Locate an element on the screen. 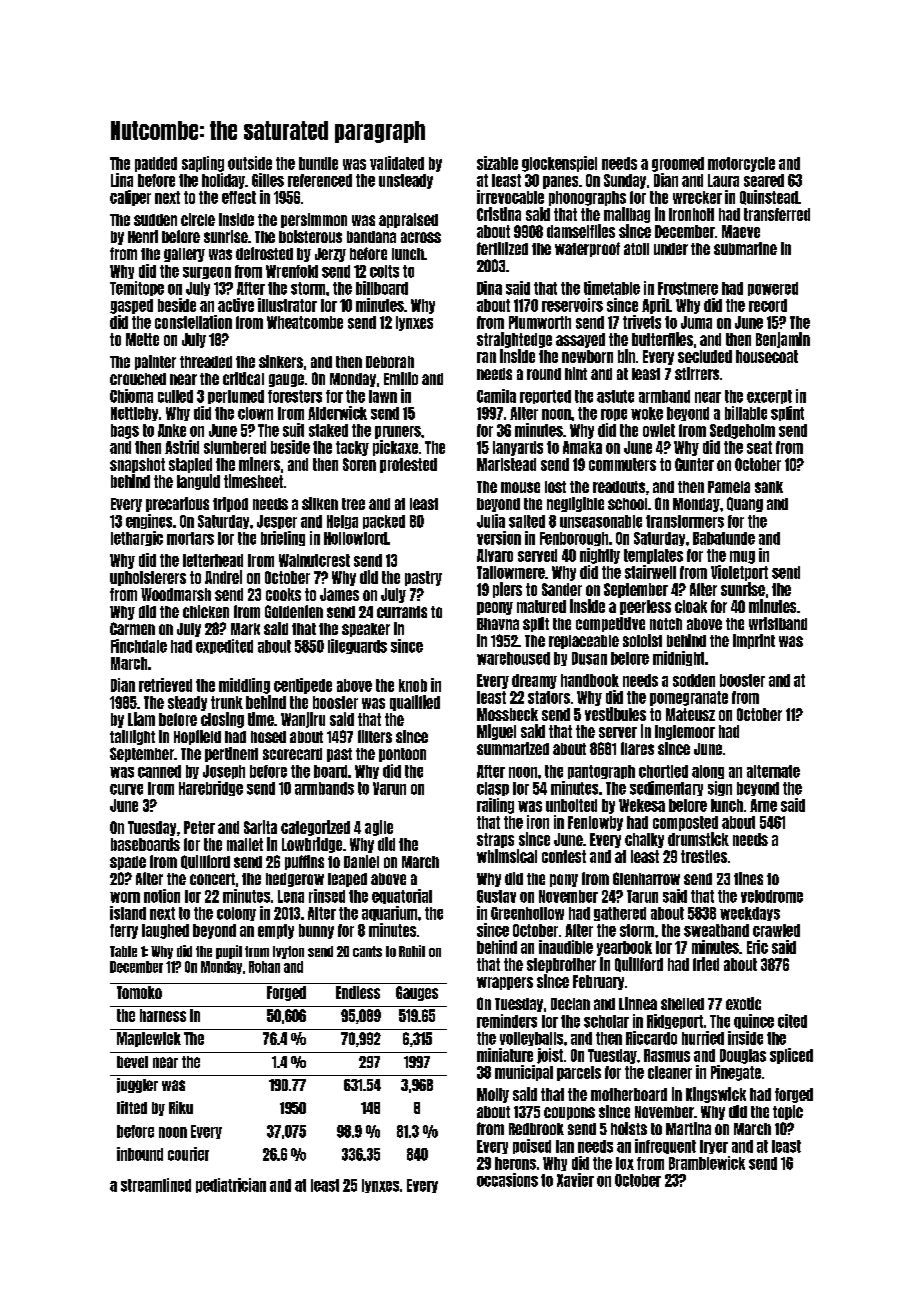 The width and height of the screenshot is (924, 1308). validated is located at coordinates (397, 163).
